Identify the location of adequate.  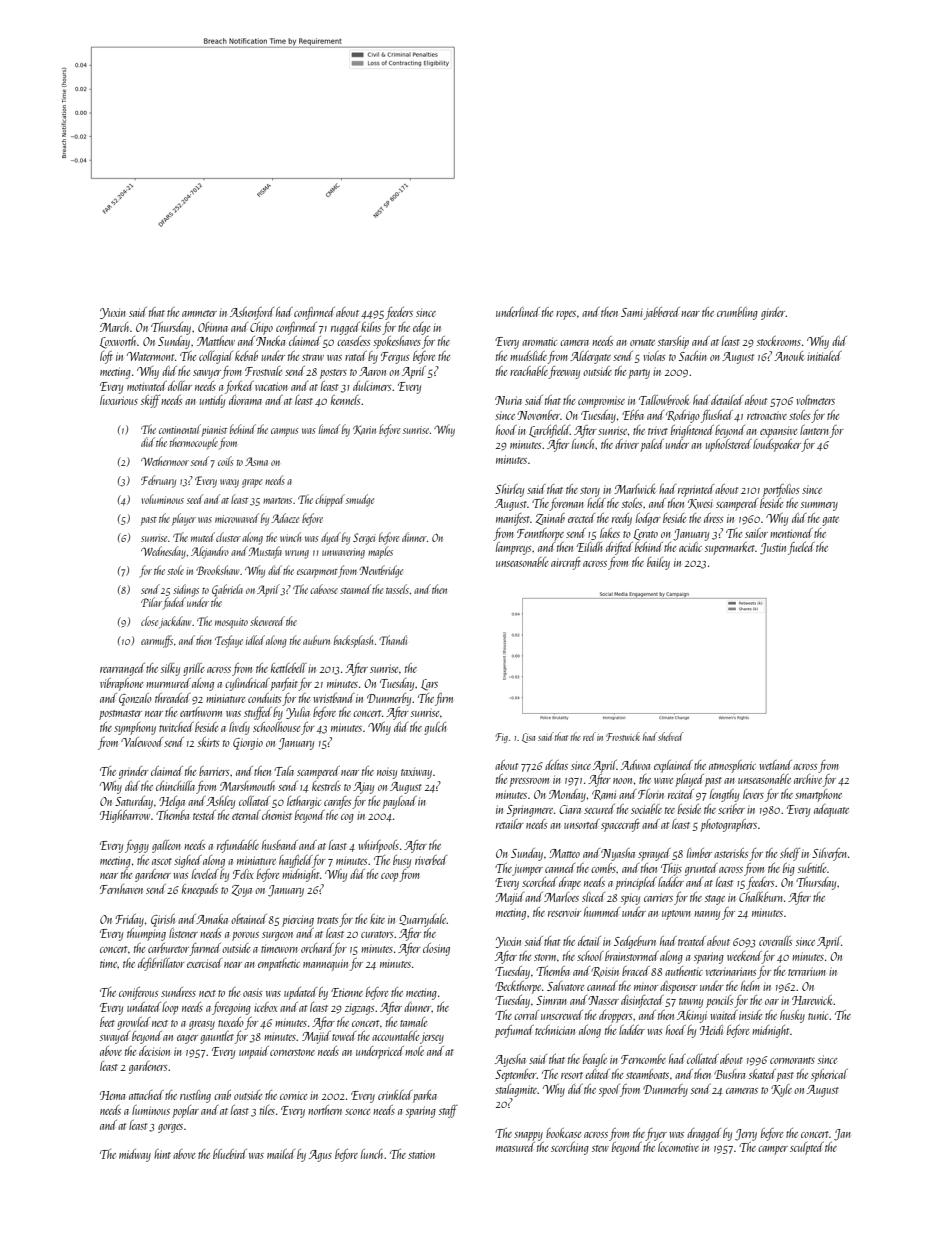
(831, 810).
